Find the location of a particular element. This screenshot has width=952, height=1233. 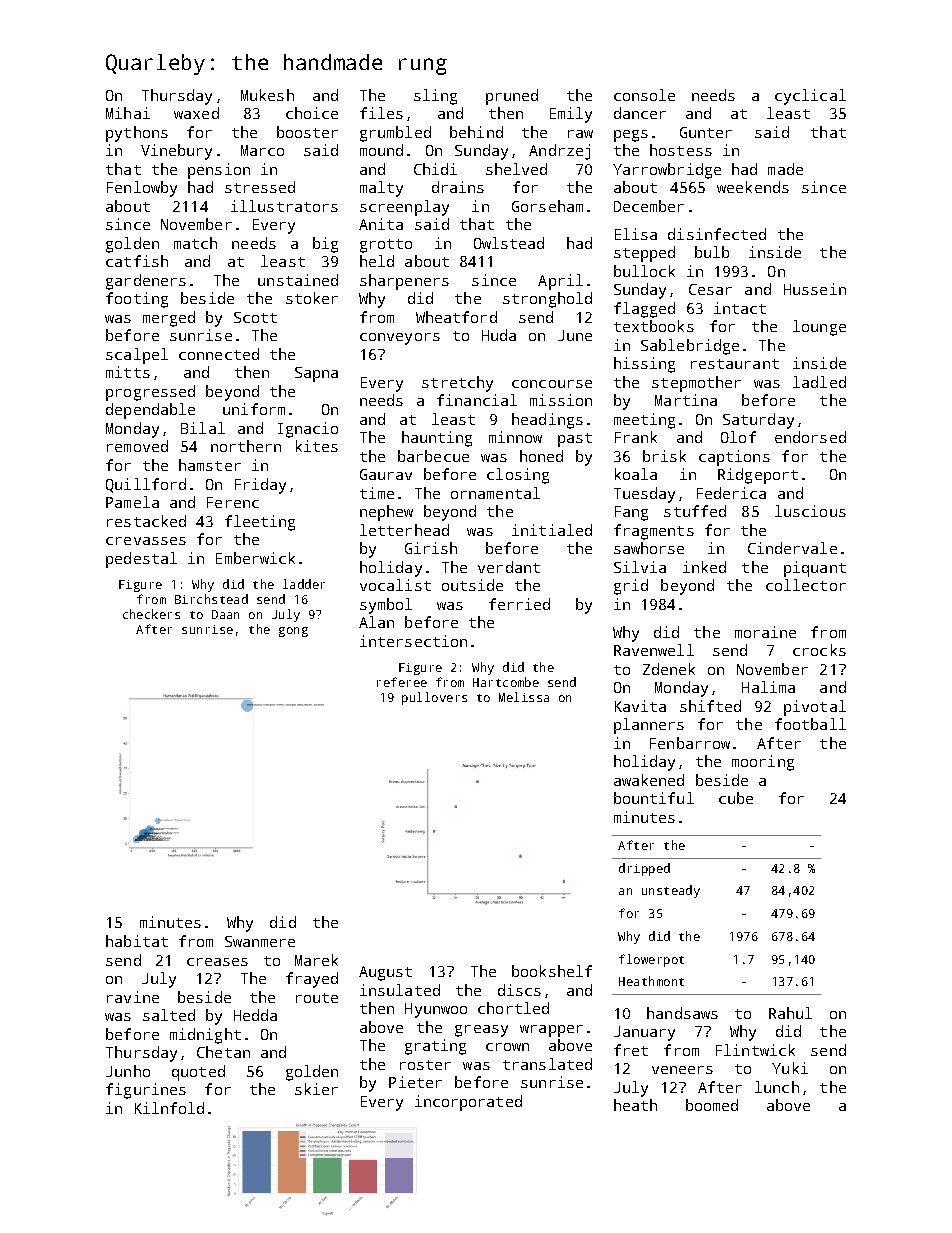

pruned is located at coordinates (512, 97).
